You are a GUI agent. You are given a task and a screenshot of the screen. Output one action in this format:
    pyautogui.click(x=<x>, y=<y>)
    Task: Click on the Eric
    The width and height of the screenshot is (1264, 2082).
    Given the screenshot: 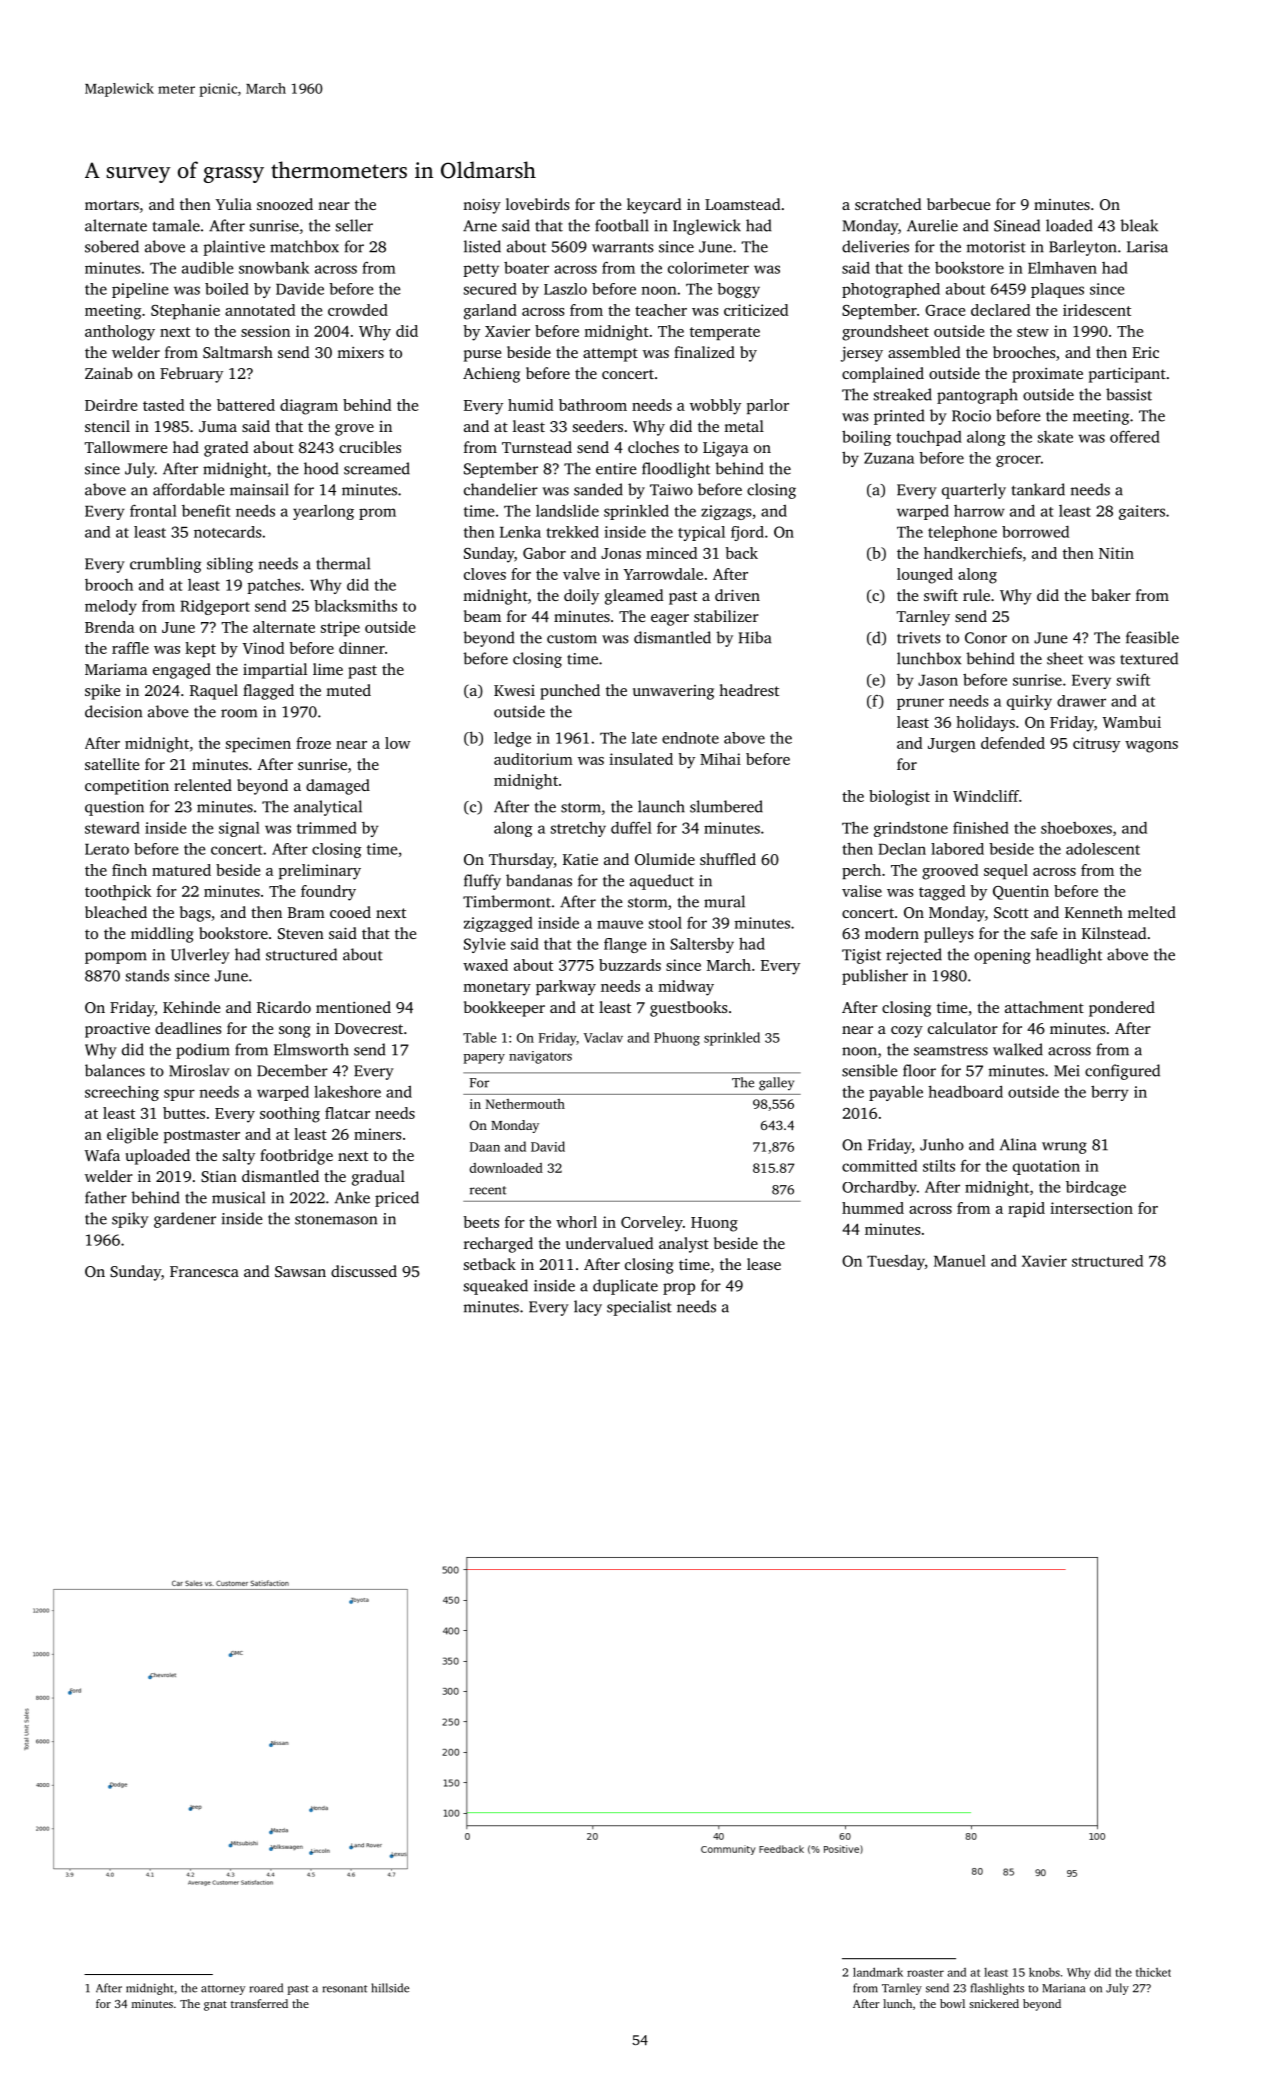 What is the action you would take?
    pyautogui.click(x=1145, y=352)
